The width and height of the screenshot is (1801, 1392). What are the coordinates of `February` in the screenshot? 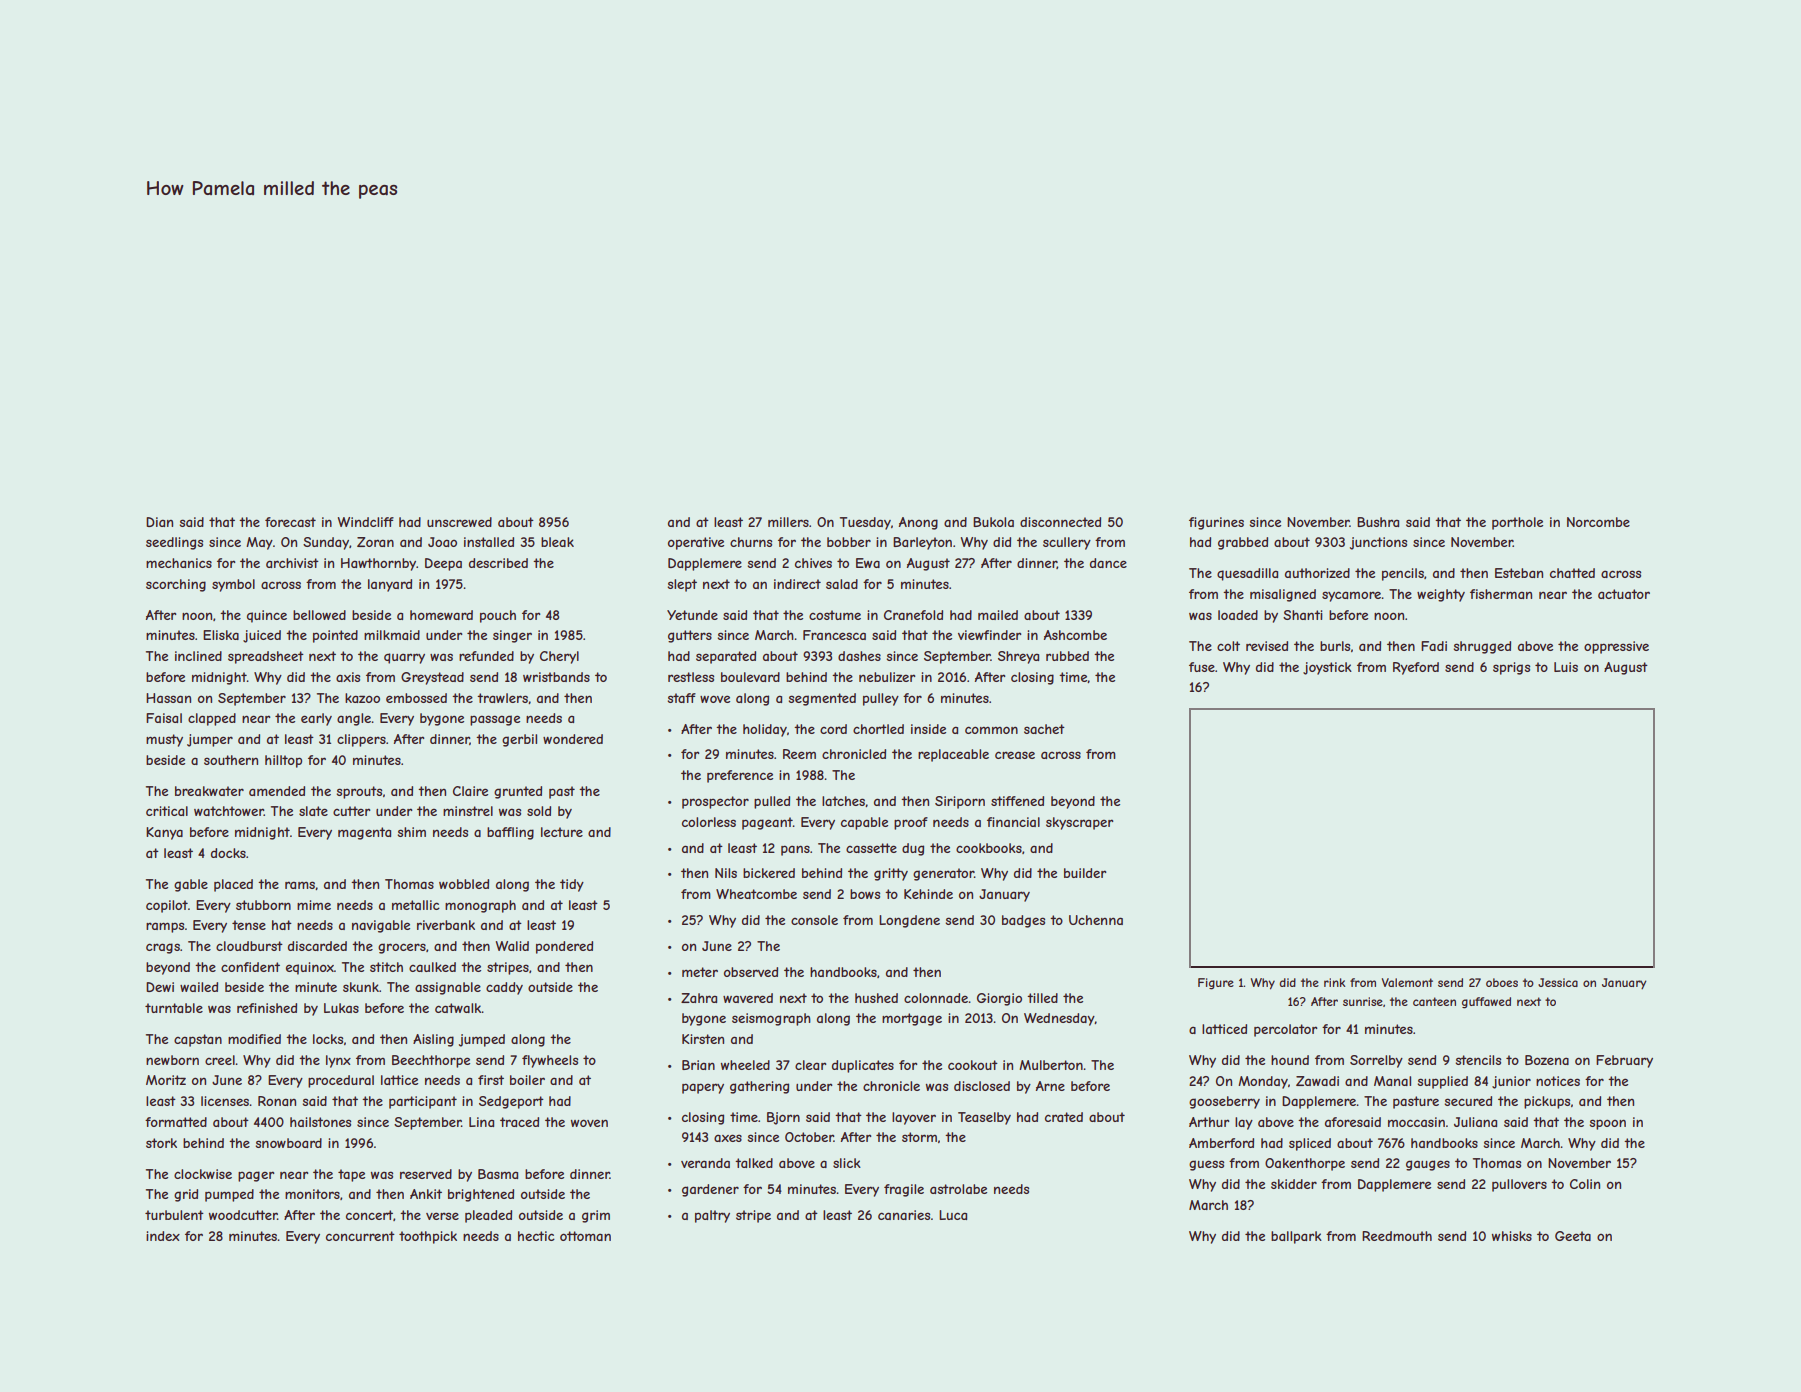 It's located at (1624, 1061).
